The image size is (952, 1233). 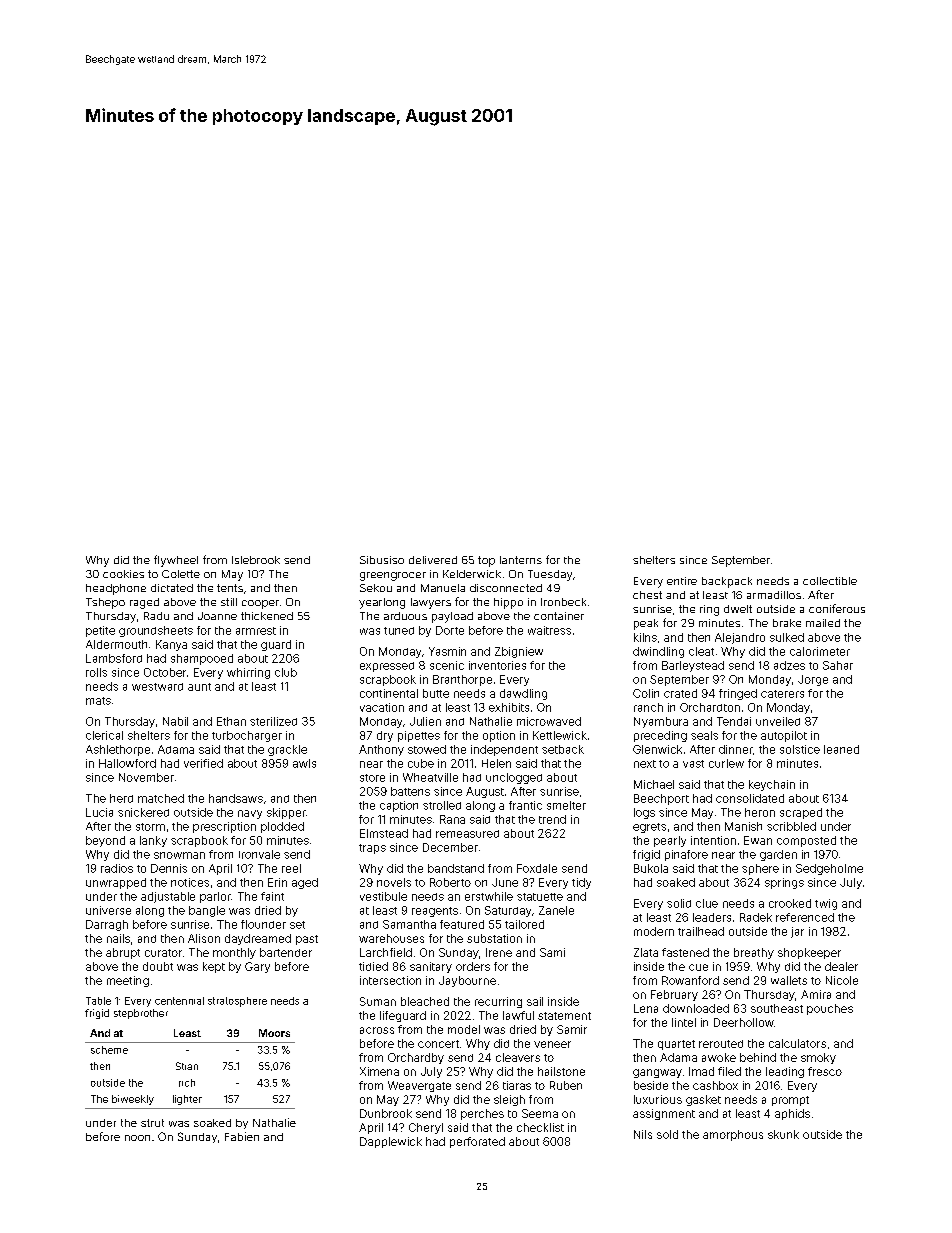 What do you see at coordinates (100, 631) in the screenshot?
I see `petite` at bounding box center [100, 631].
